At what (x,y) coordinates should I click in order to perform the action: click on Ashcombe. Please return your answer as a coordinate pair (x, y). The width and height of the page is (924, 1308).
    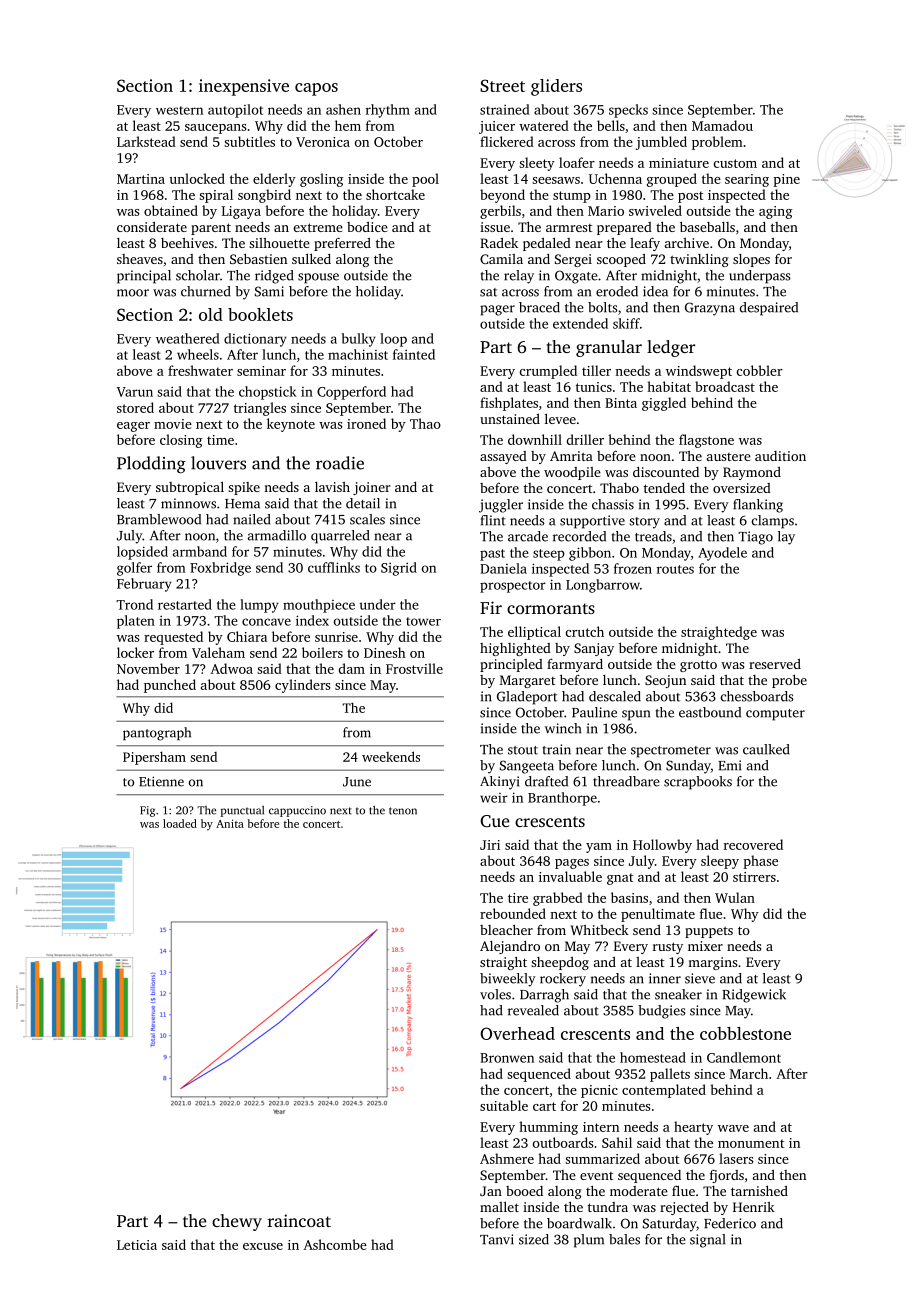
    Looking at the image, I should click on (335, 1244).
